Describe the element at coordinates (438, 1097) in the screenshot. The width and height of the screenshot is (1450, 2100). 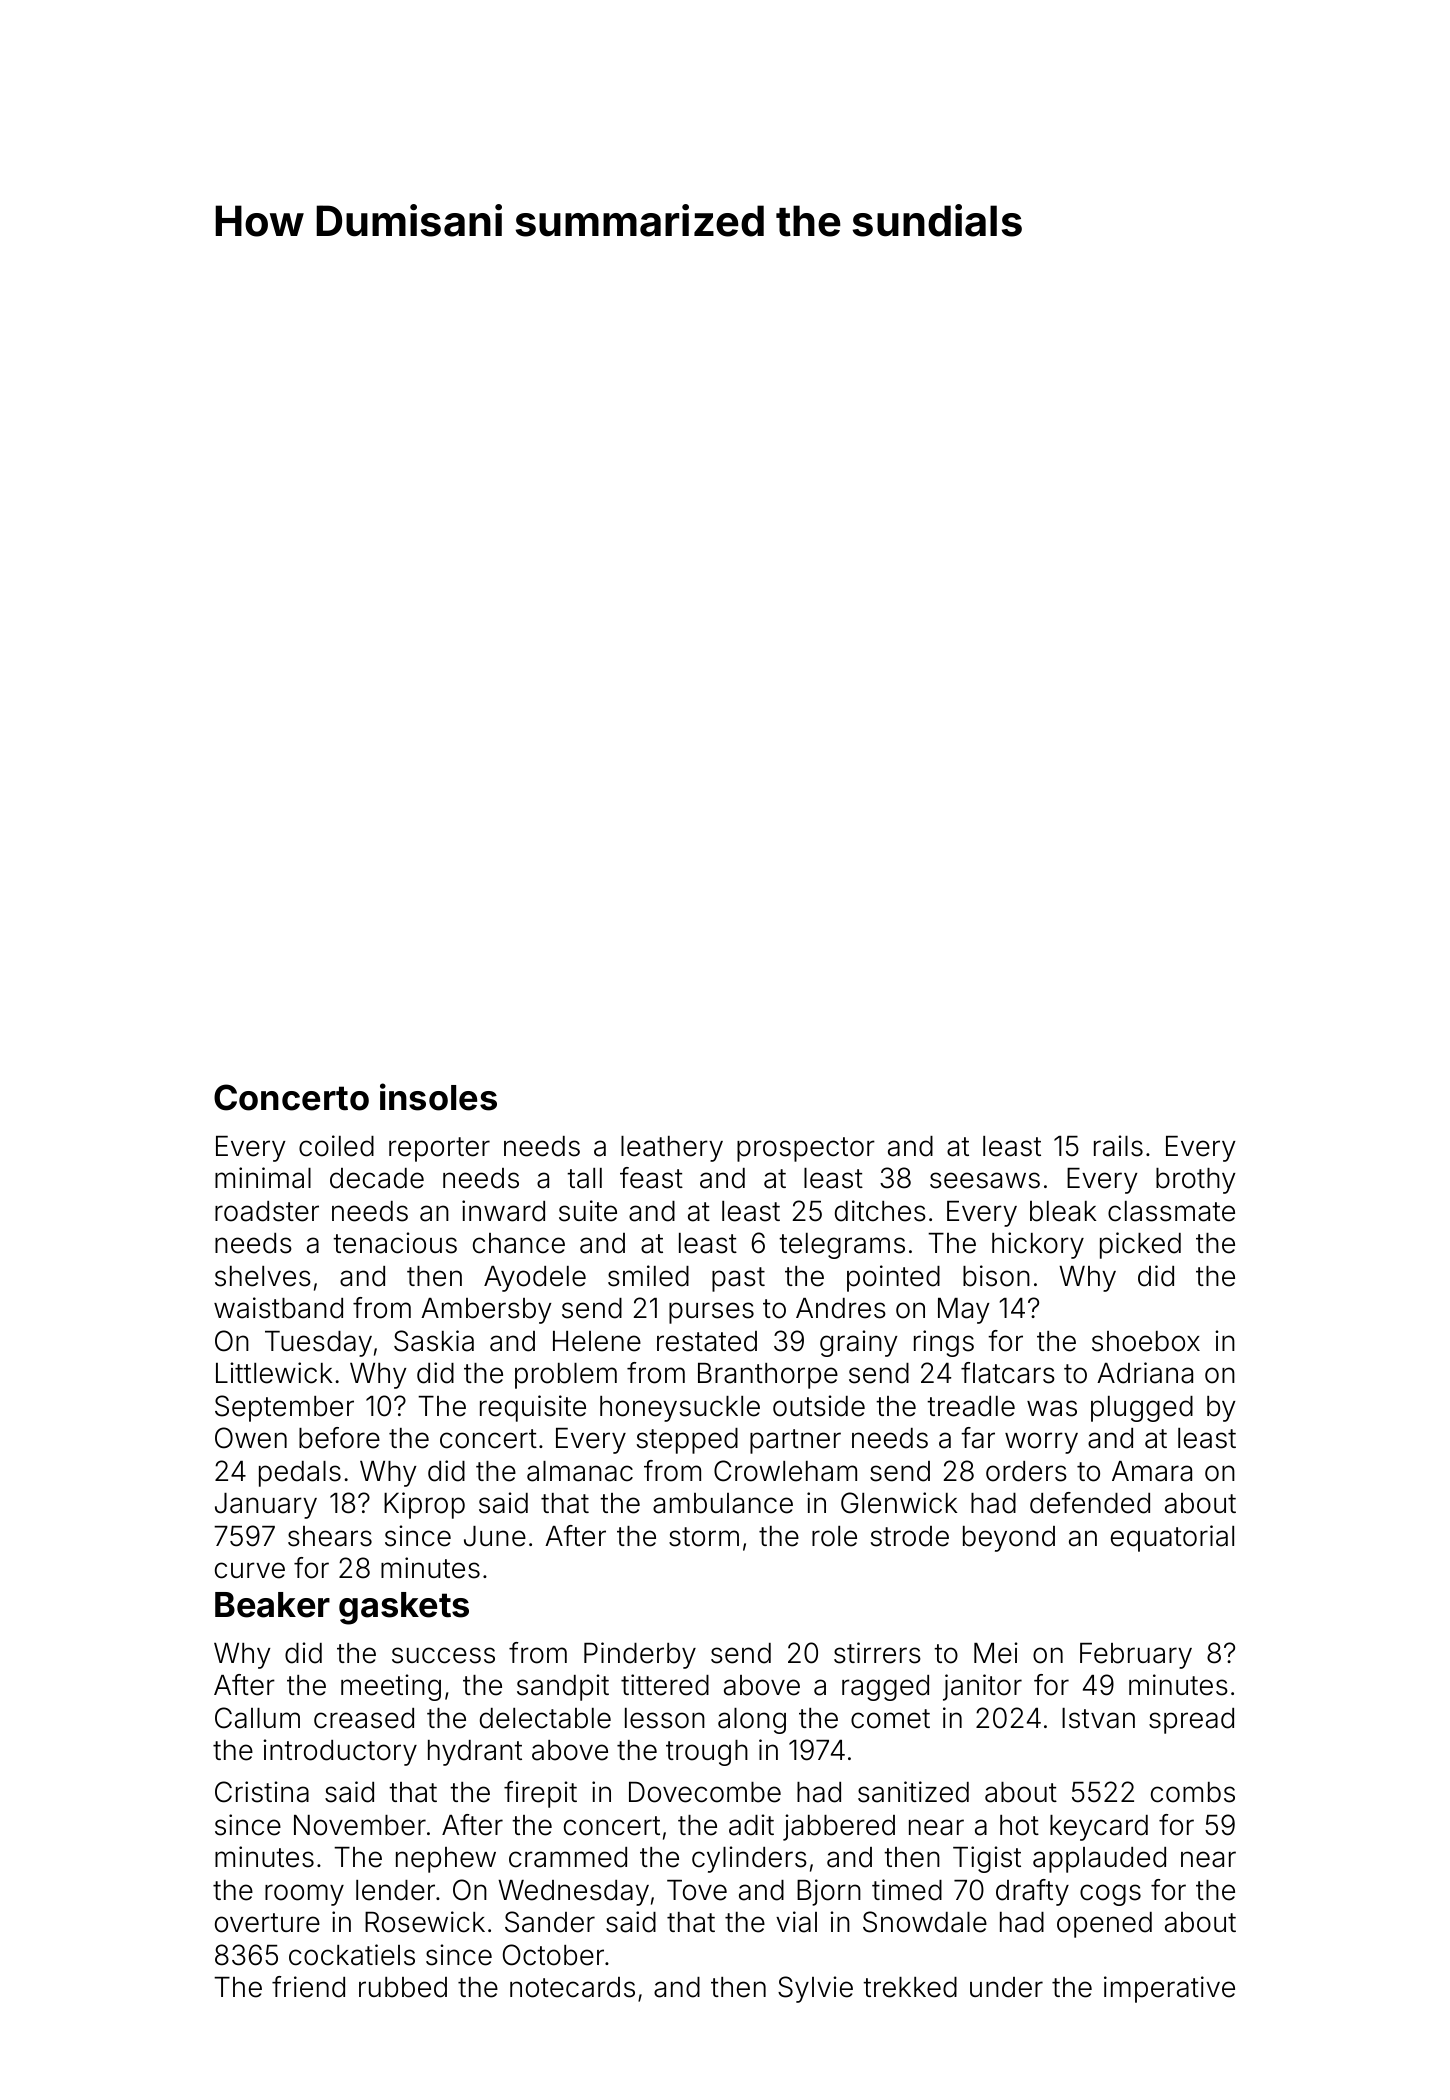
I see `insoles` at that location.
